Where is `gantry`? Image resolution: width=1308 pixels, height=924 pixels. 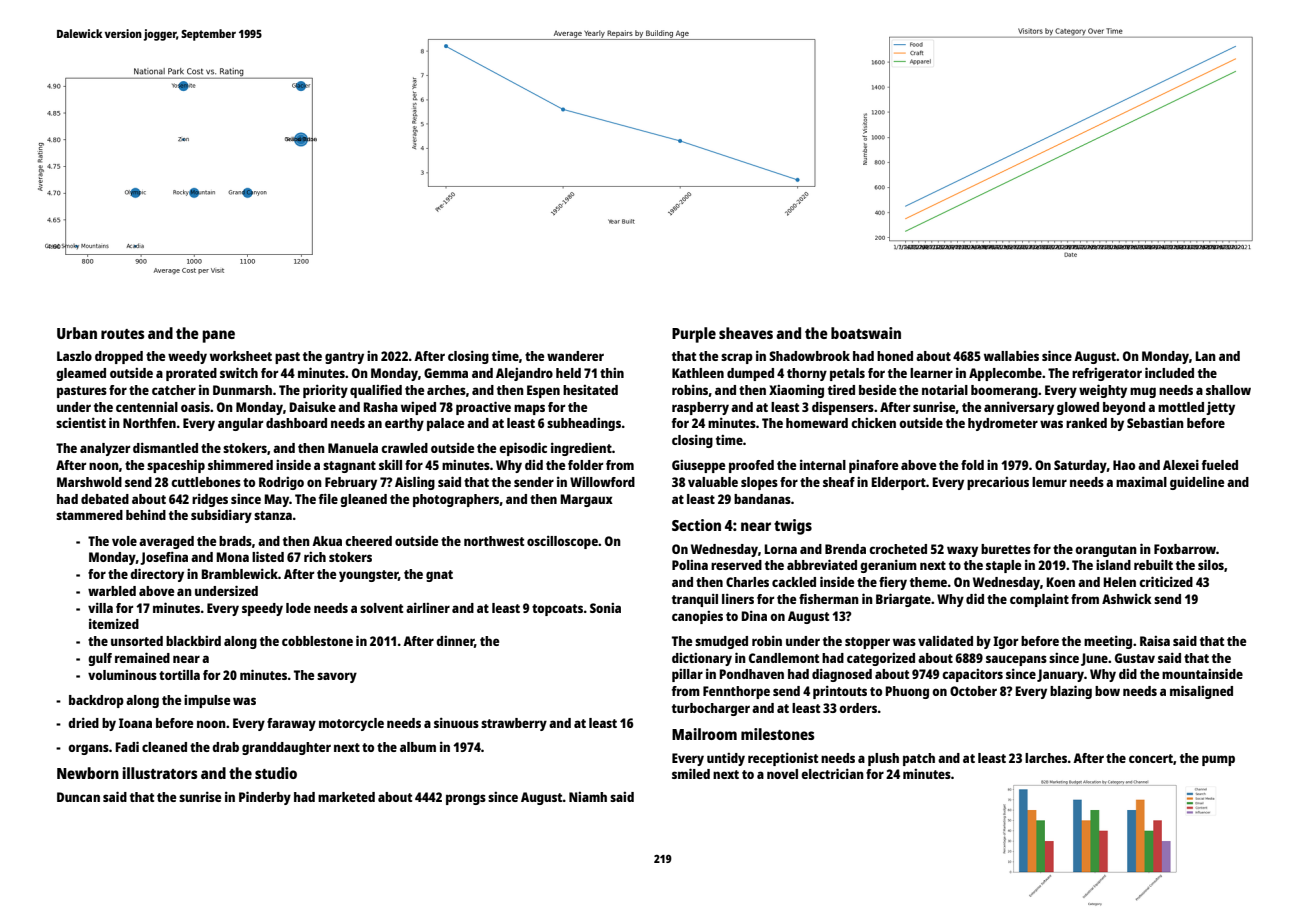 gantry is located at coordinates (344, 358).
